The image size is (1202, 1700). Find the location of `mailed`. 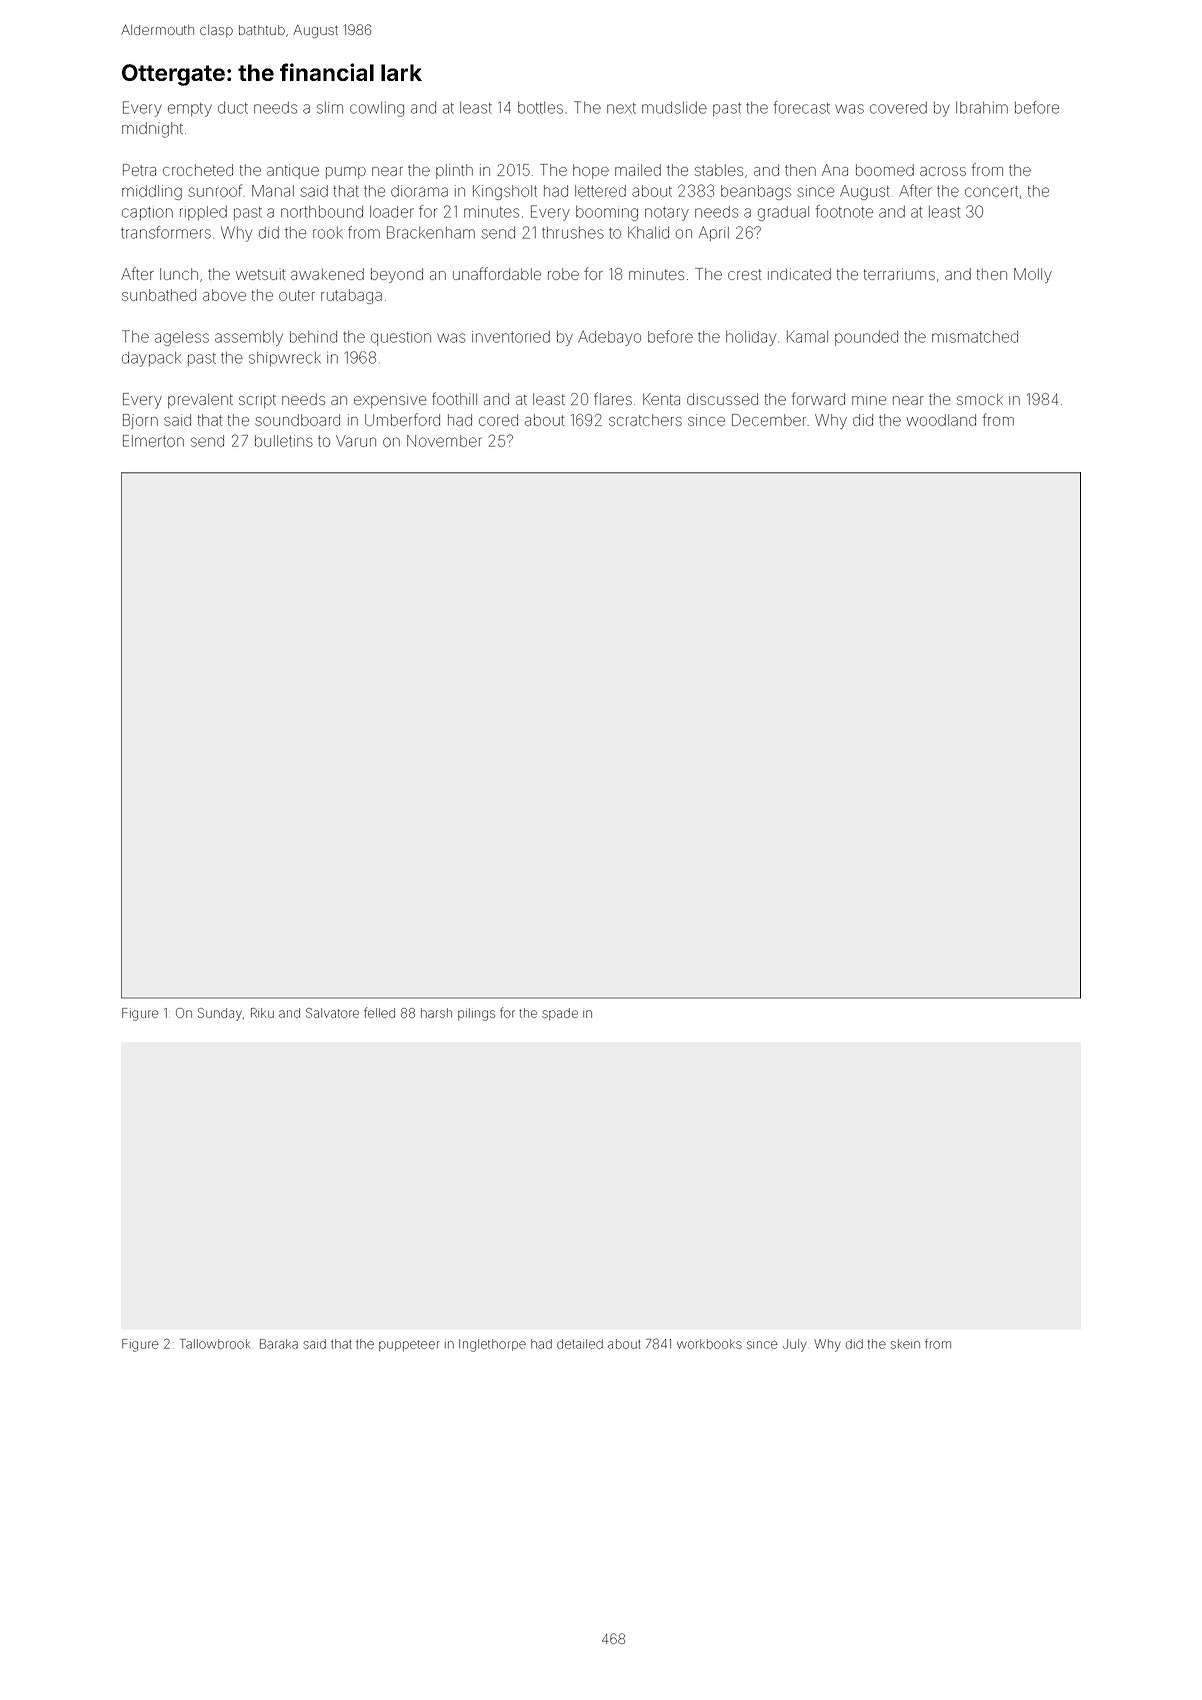

mailed is located at coordinates (638, 170).
